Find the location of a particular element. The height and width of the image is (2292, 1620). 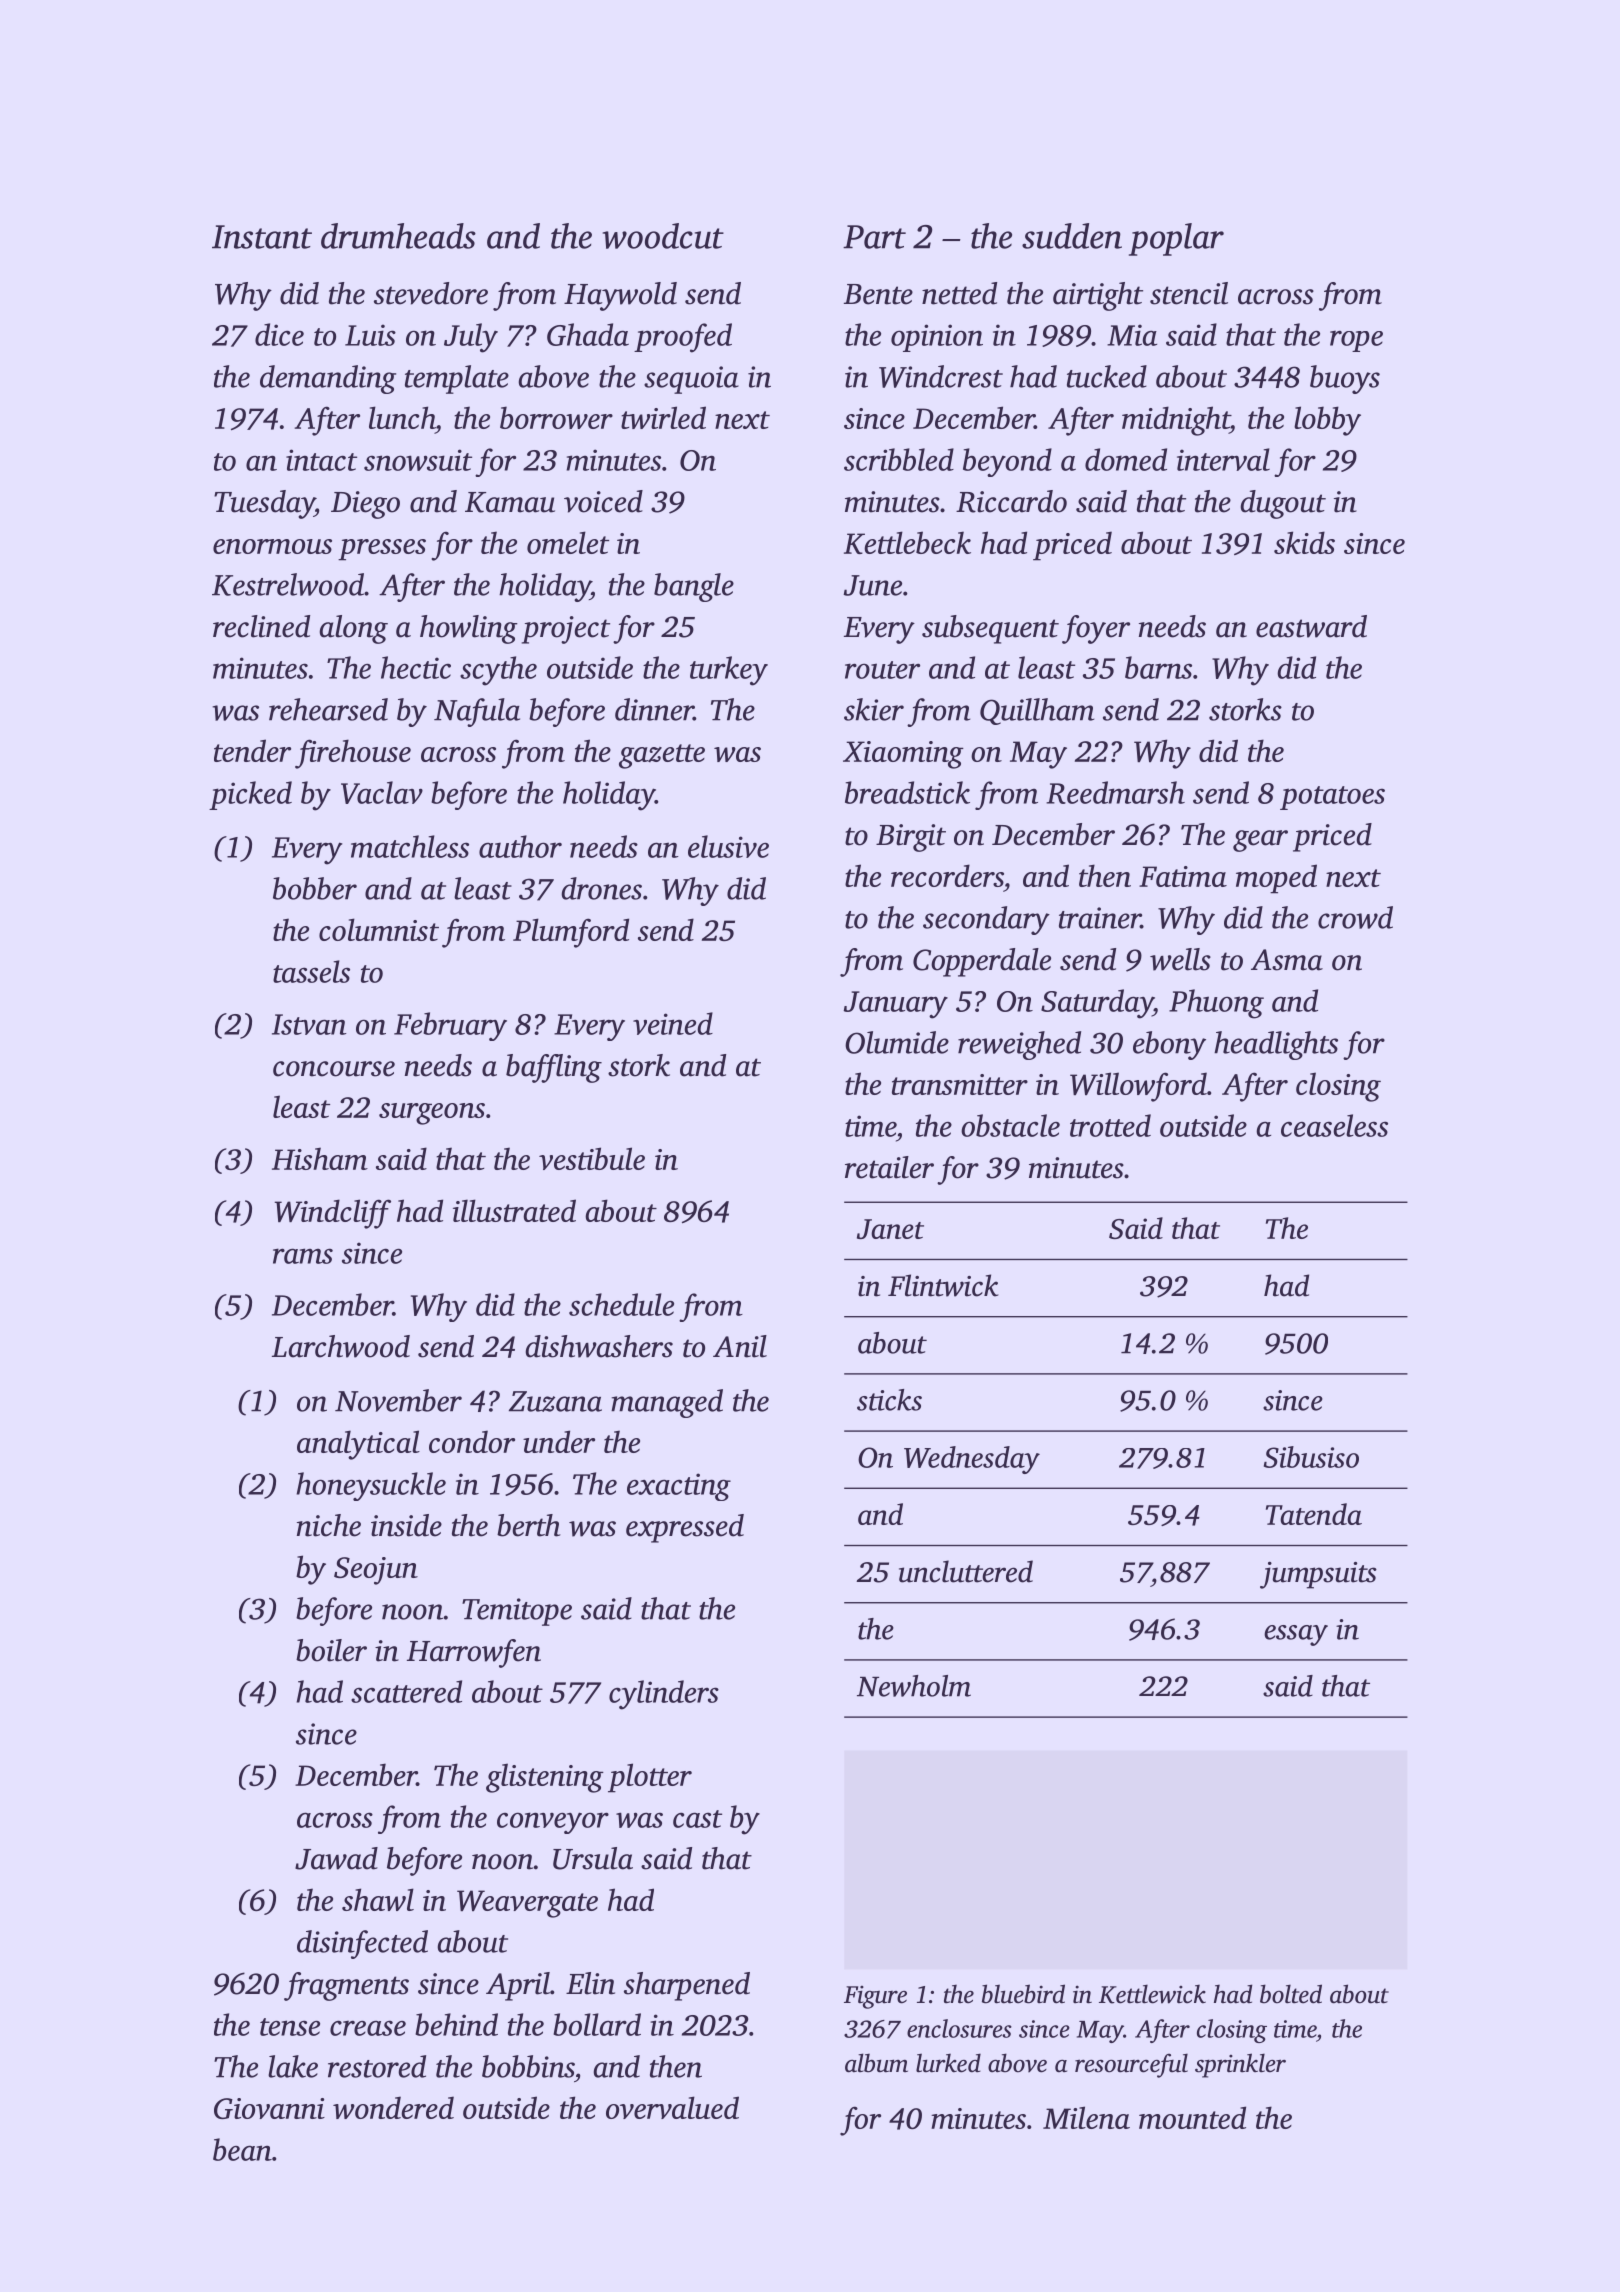

demanding is located at coordinates (328, 379).
